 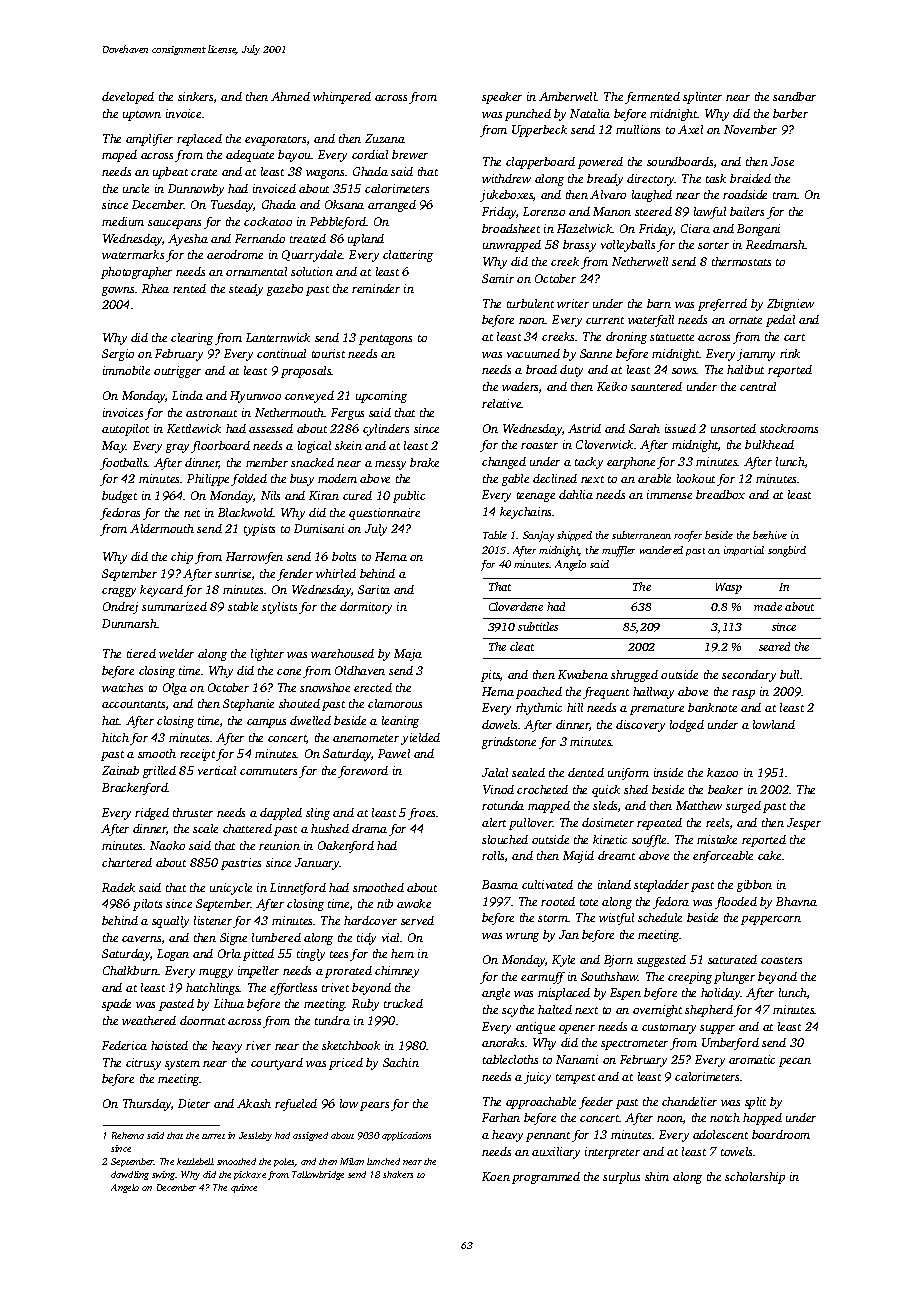 What do you see at coordinates (244, 1188) in the screenshot?
I see `quince` at bounding box center [244, 1188].
